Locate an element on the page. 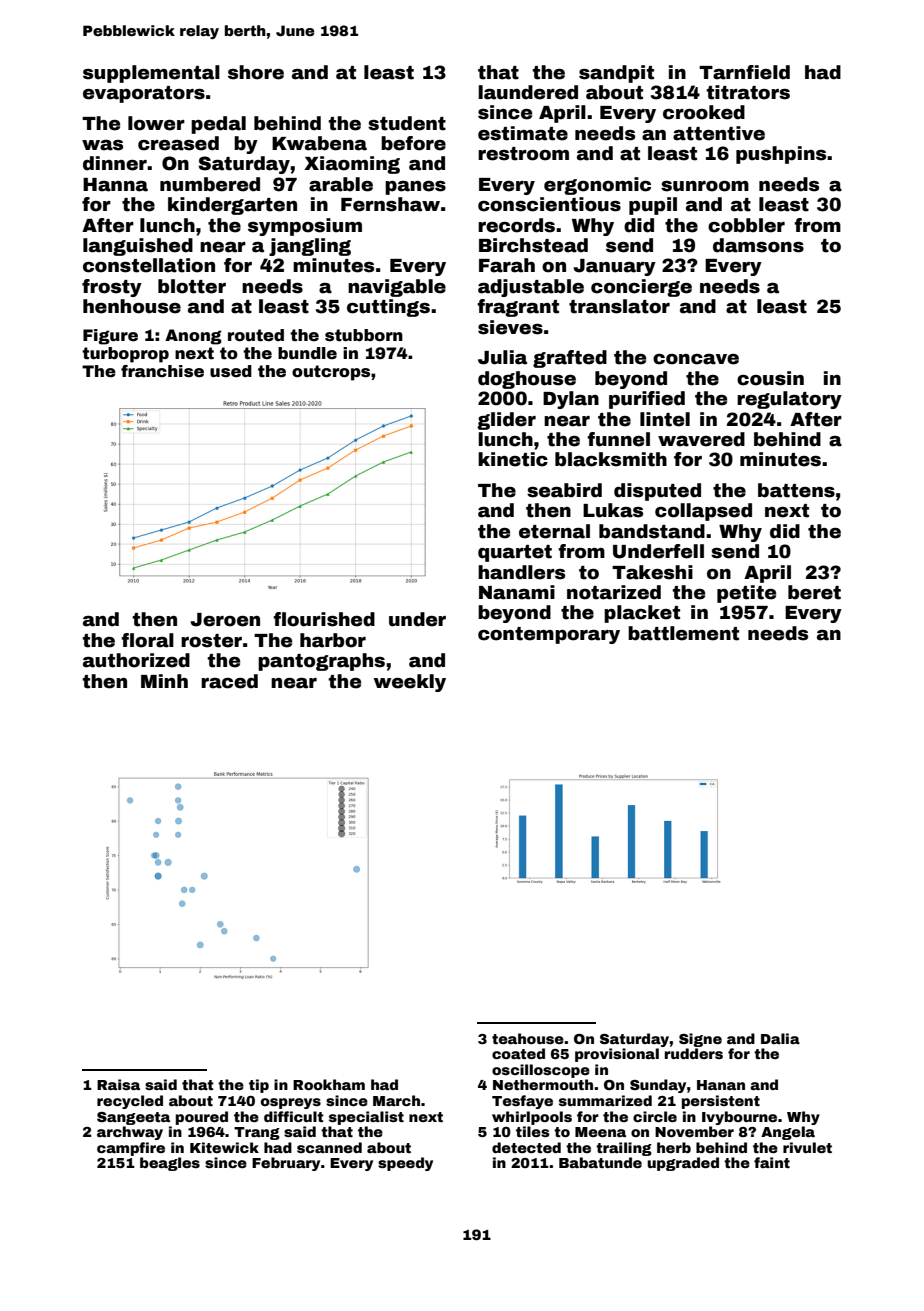  teahouse is located at coordinates (528, 1038).
